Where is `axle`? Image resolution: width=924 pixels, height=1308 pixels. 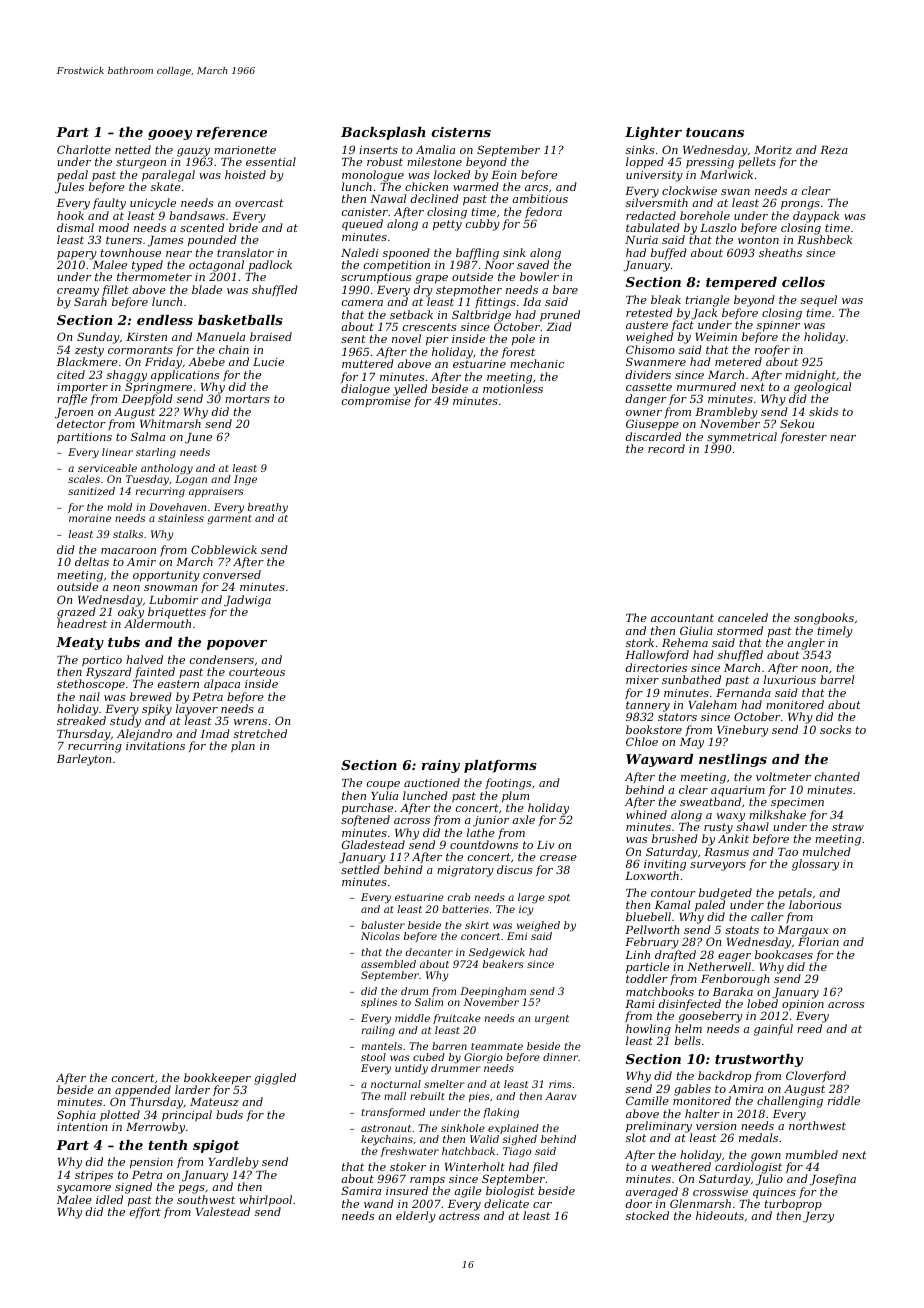 axle is located at coordinates (523, 819).
